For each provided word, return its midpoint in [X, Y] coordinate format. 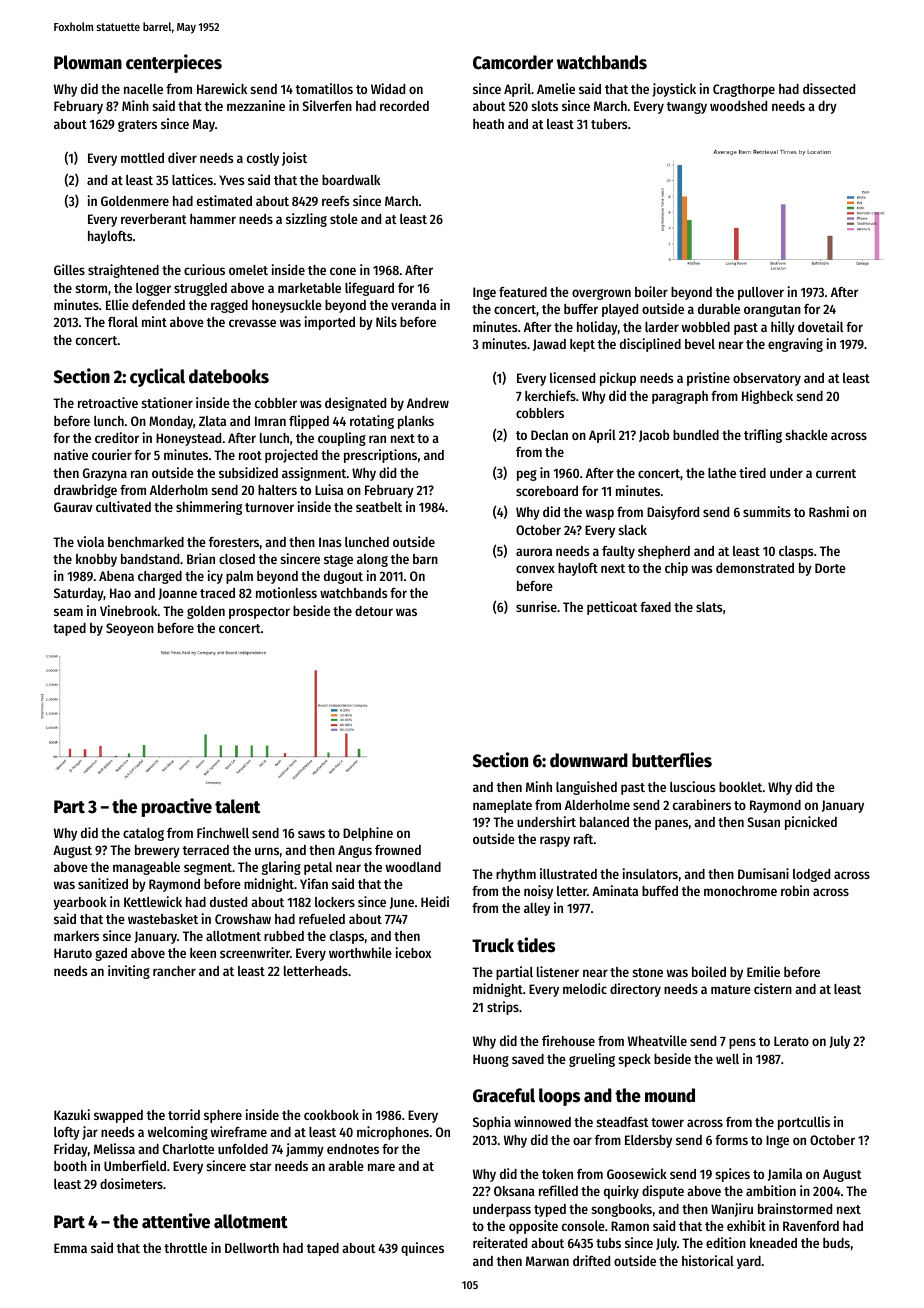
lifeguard [369, 289]
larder [662, 327]
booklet [740, 787]
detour [374, 611]
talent [237, 806]
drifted [591, 1260]
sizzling [306, 220]
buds [836, 1243]
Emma [70, 1248]
